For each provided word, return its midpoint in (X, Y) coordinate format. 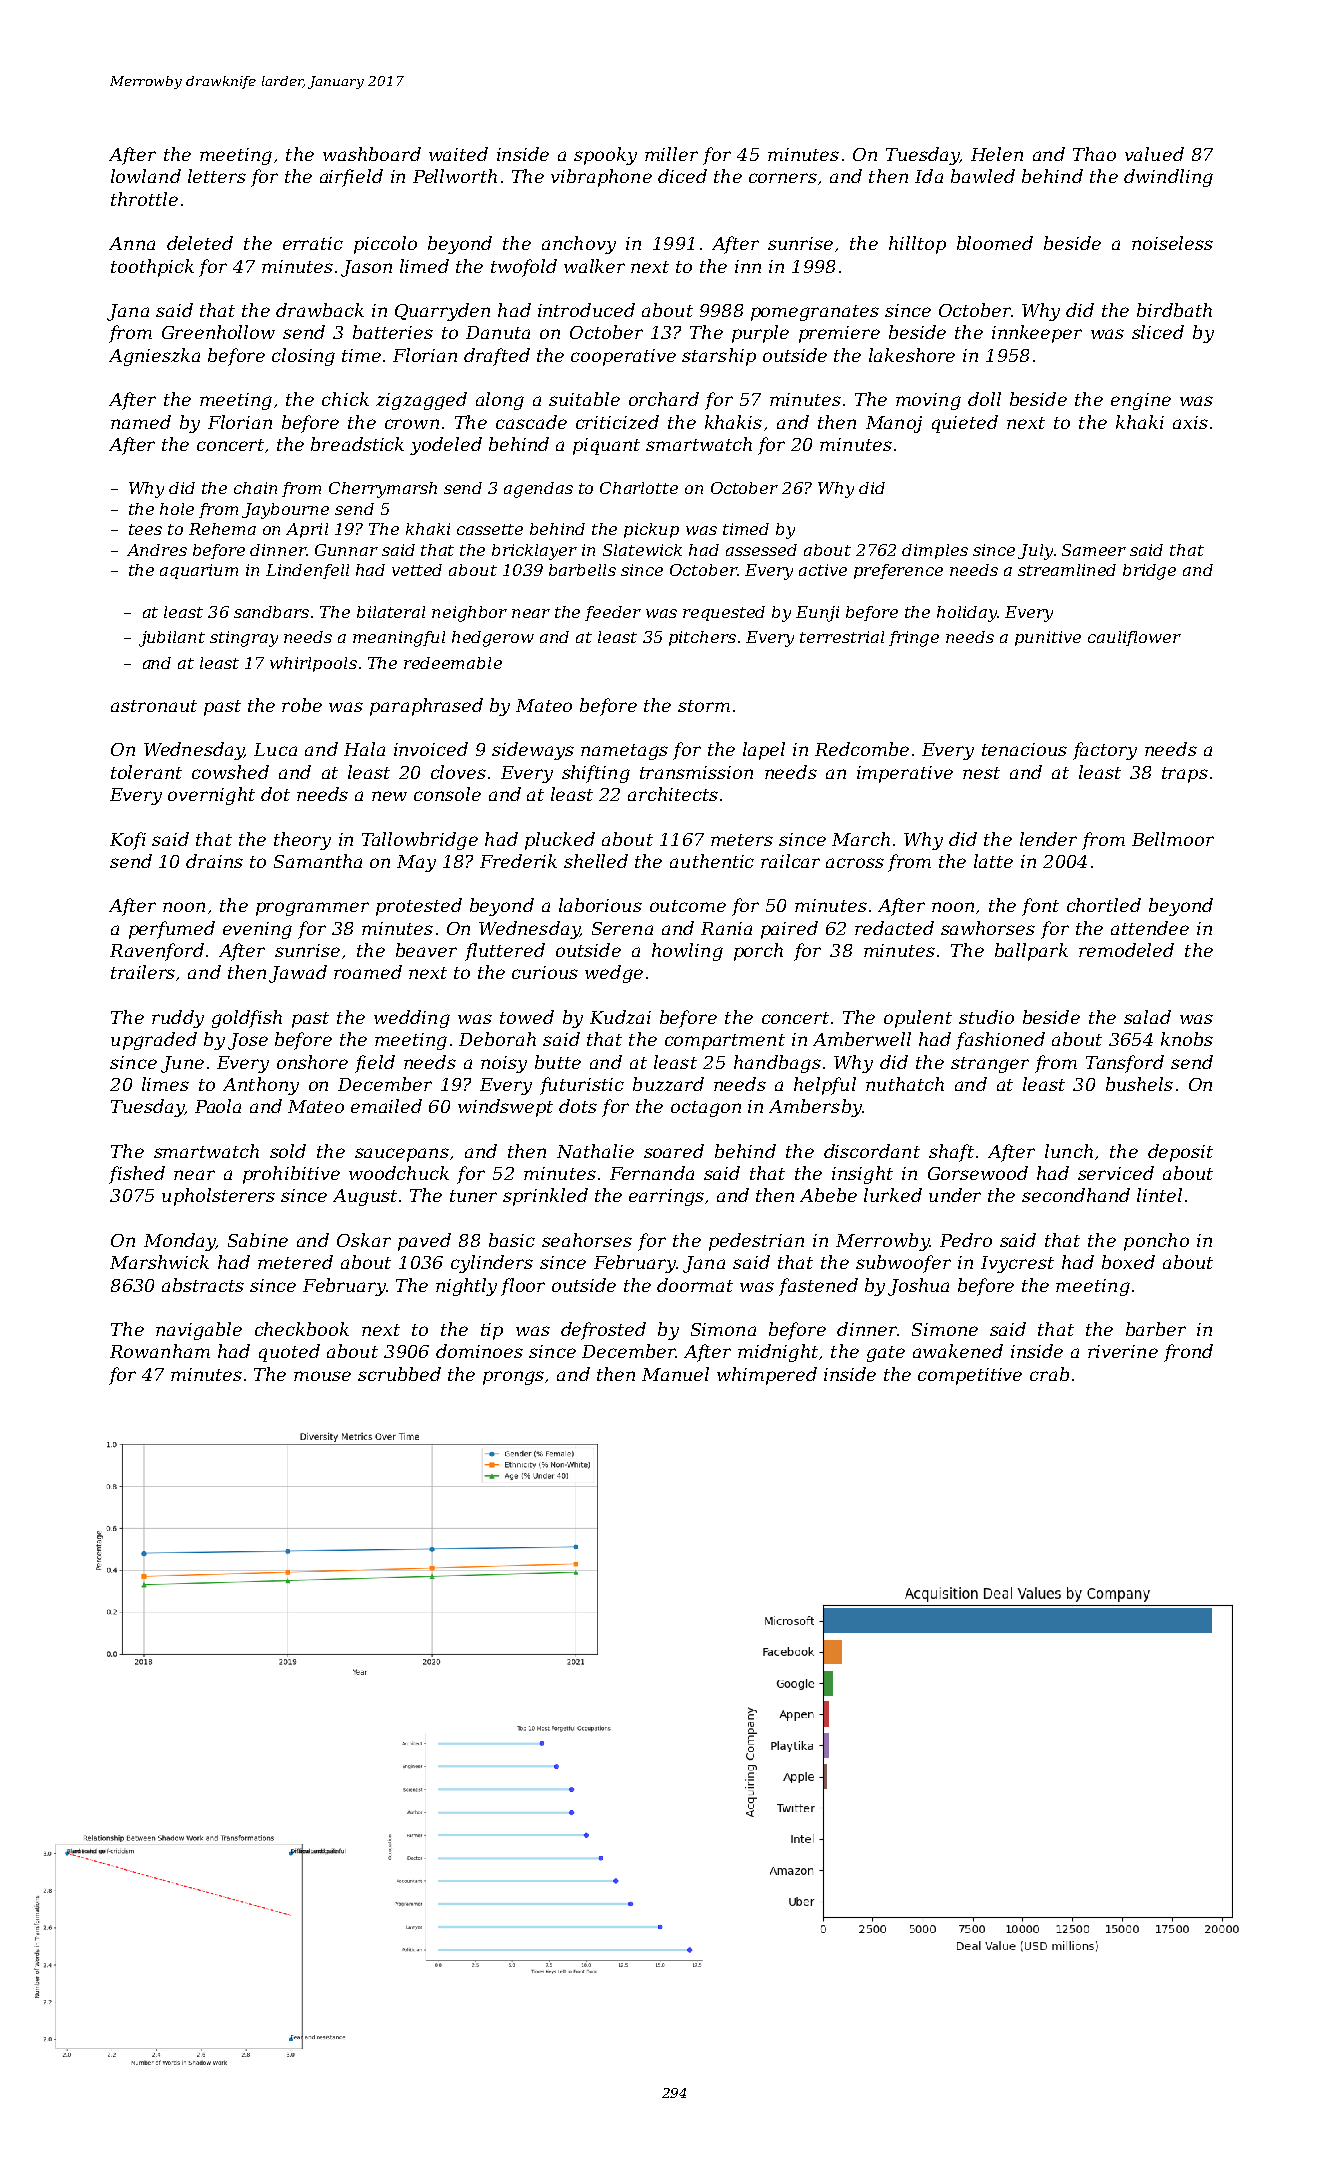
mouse (322, 1376)
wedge (614, 974)
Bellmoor (1173, 839)
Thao (1094, 154)
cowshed (230, 772)
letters (217, 176)
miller (671, 154)
